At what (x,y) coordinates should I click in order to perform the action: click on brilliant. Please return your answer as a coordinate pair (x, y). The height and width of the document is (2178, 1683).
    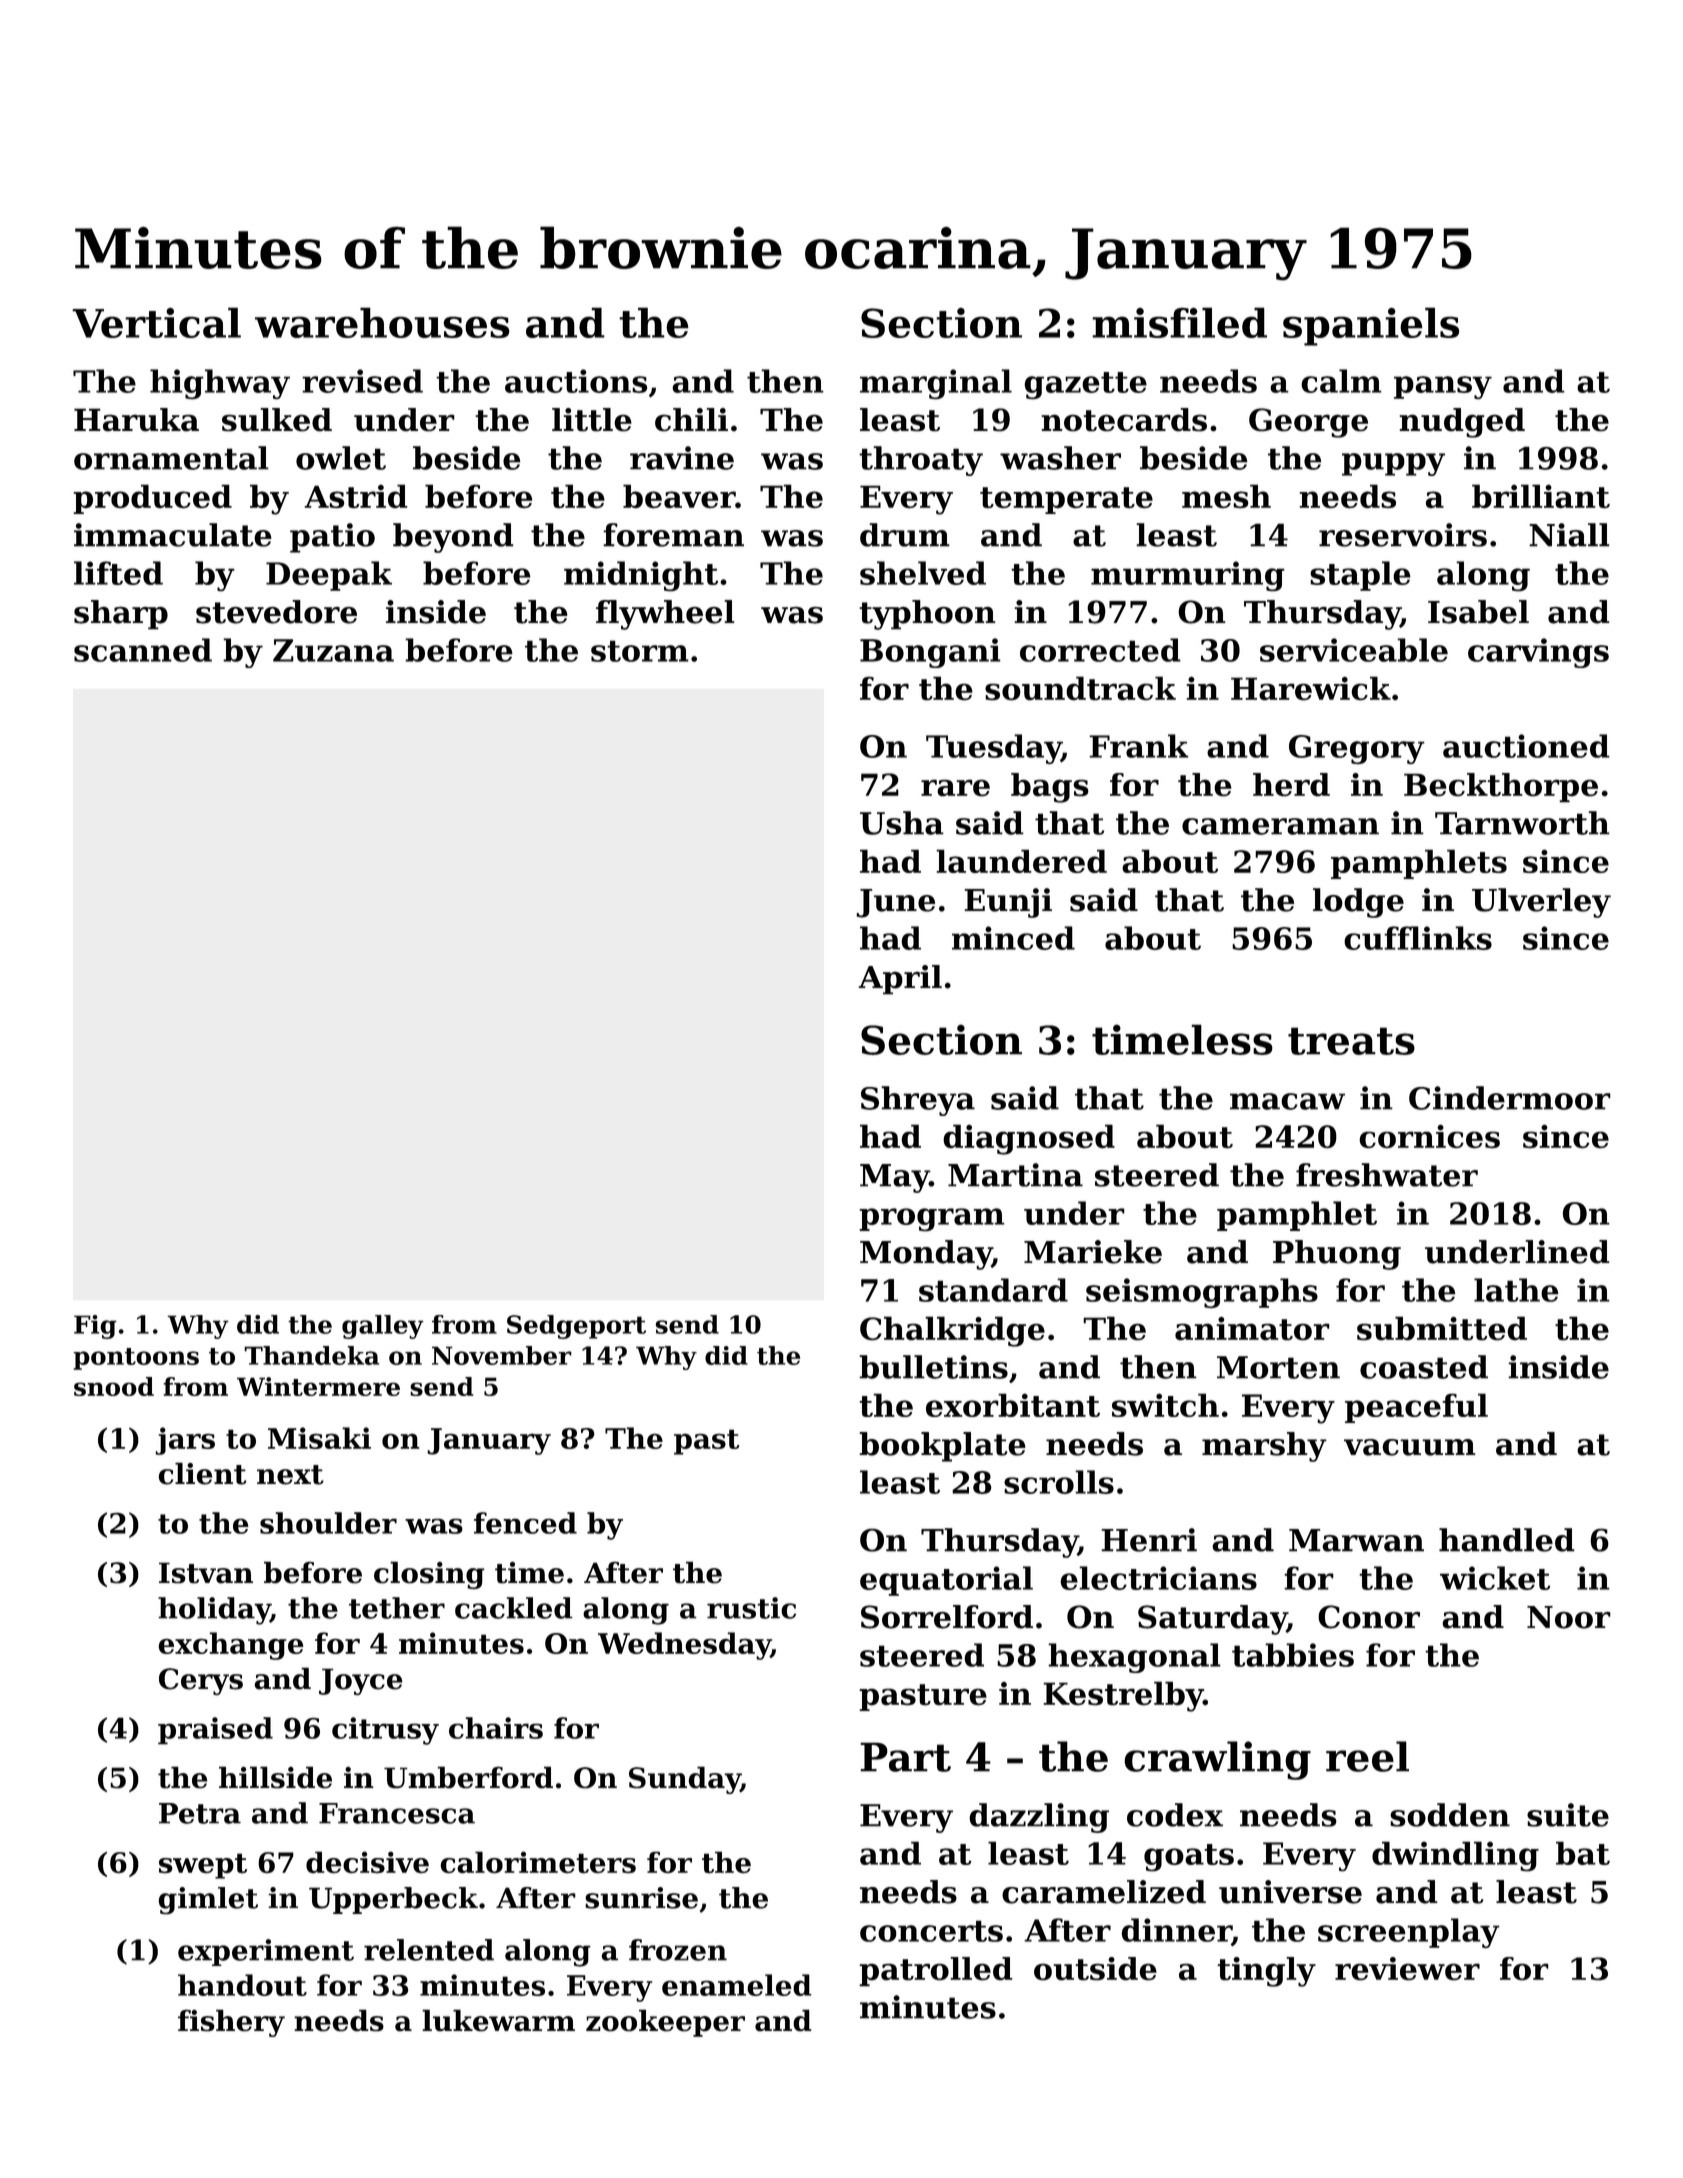
    Looking at the image, I should click on (1541, 496).
